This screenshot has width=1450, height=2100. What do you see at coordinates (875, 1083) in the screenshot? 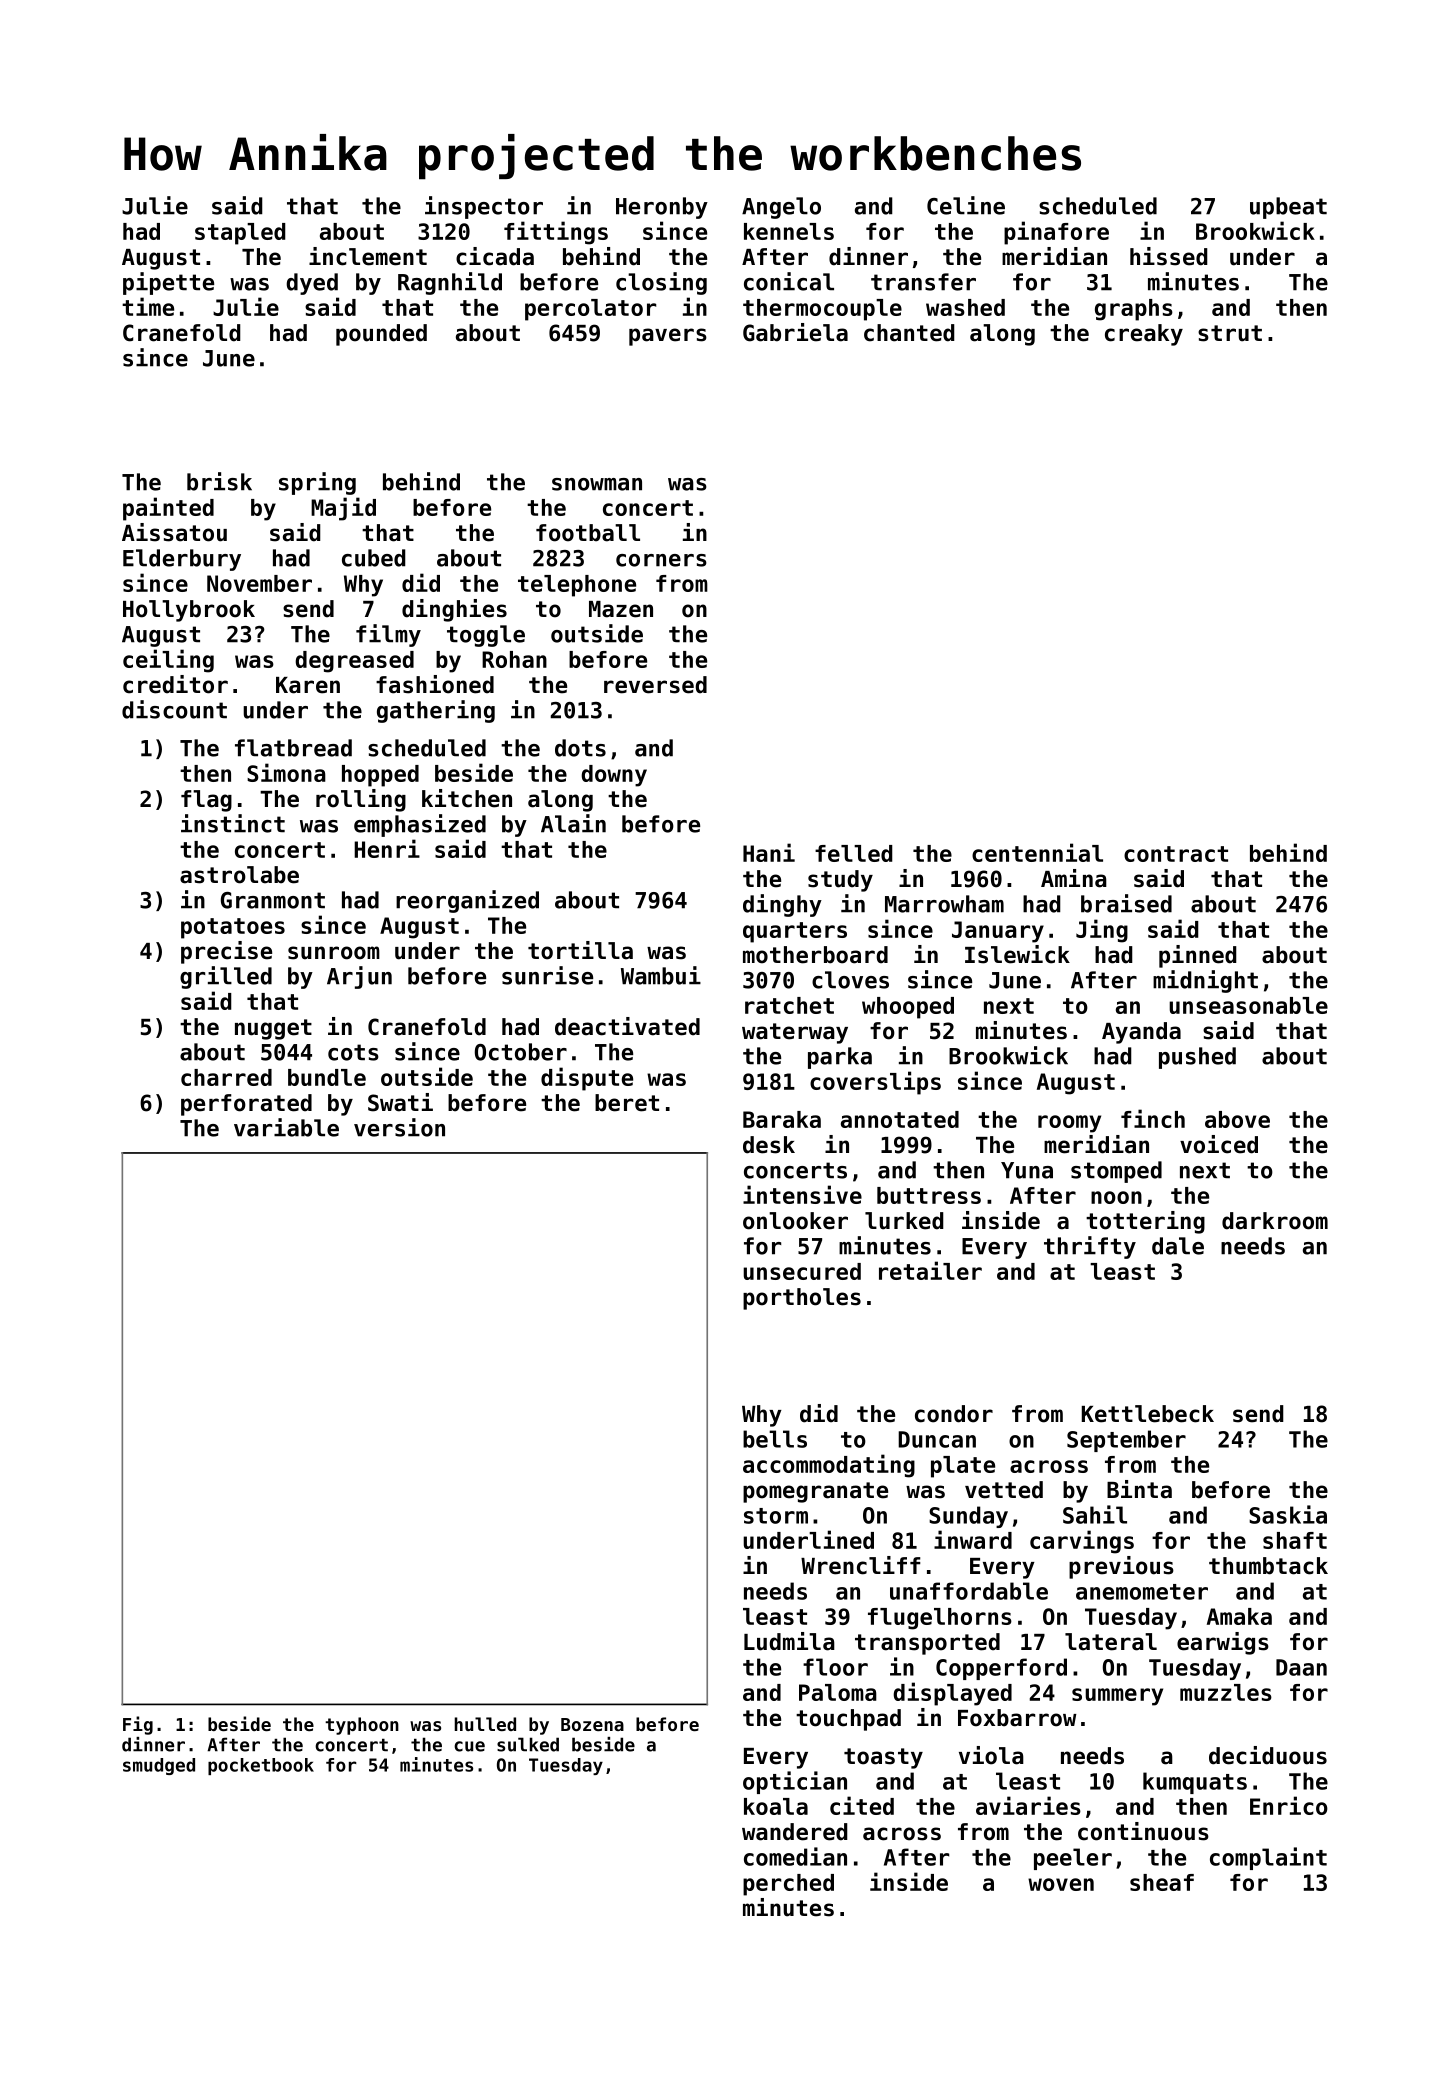
I see `coverslips` at bounding box center [875, 1083].
